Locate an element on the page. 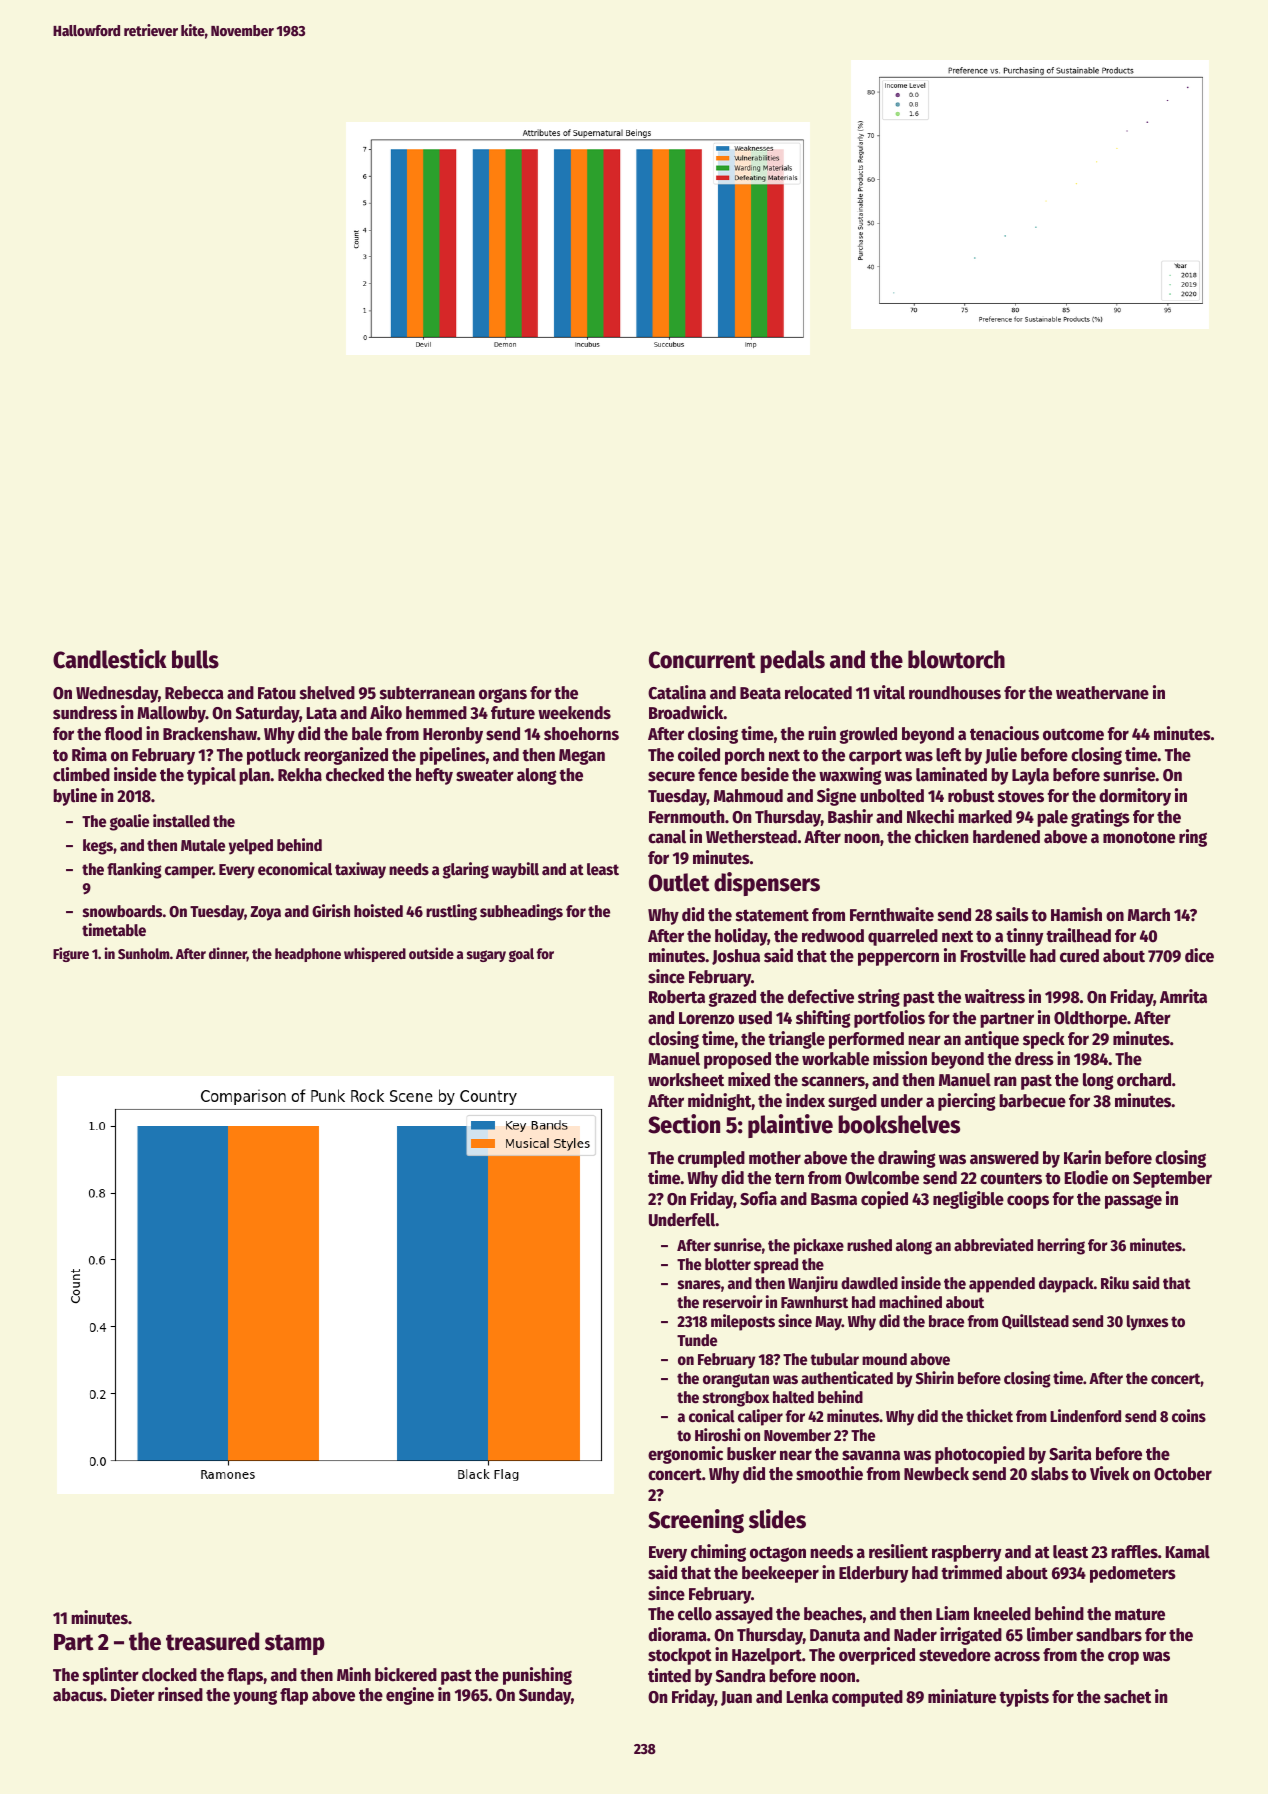 The height and width of the page is (1794, 1268). ergonomic is located at coordinates (685, 1455).
